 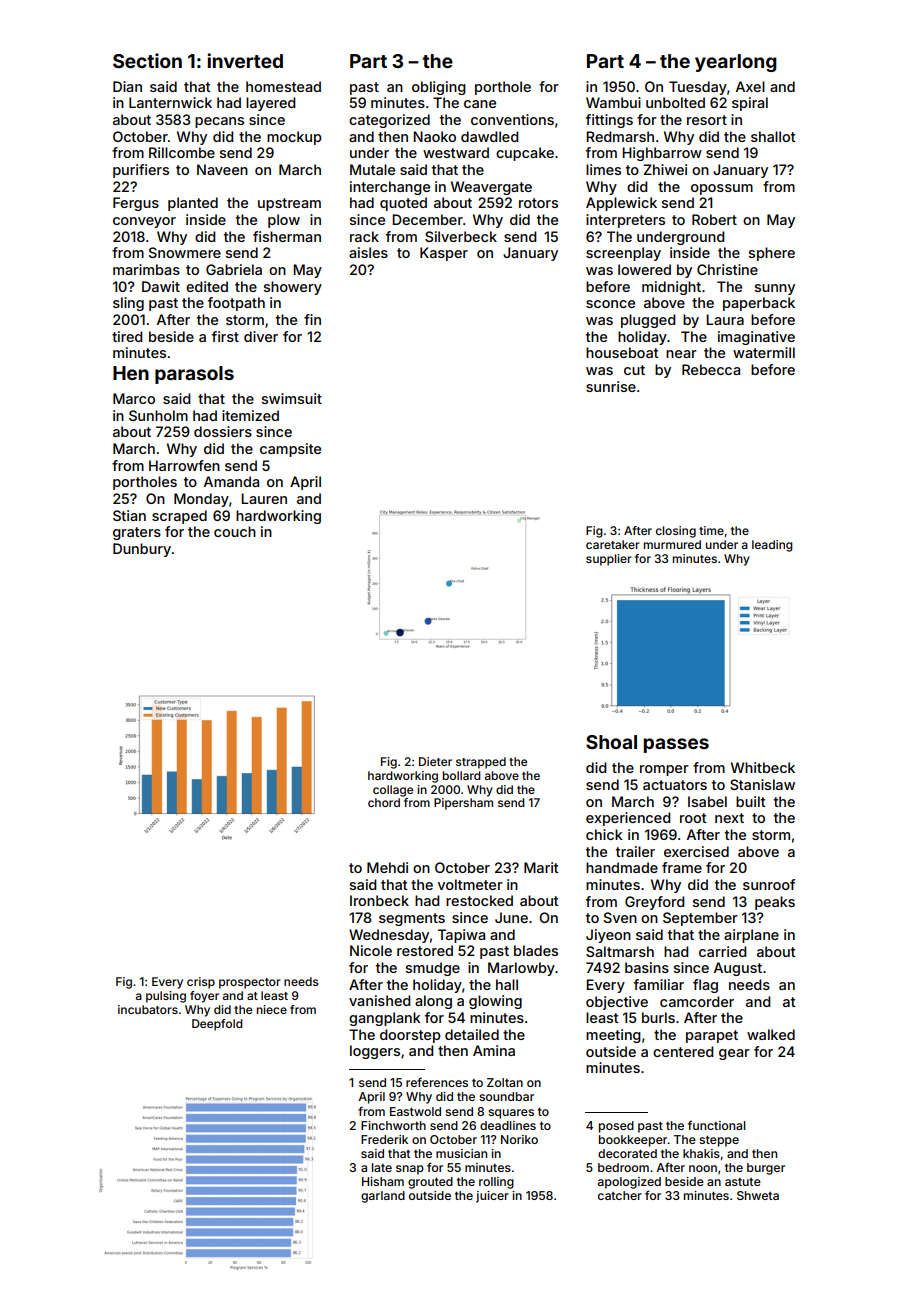 What do you see at coordinates (772, 546) in the screenshot?
I see `leading` at bounding box center [772, 546].
